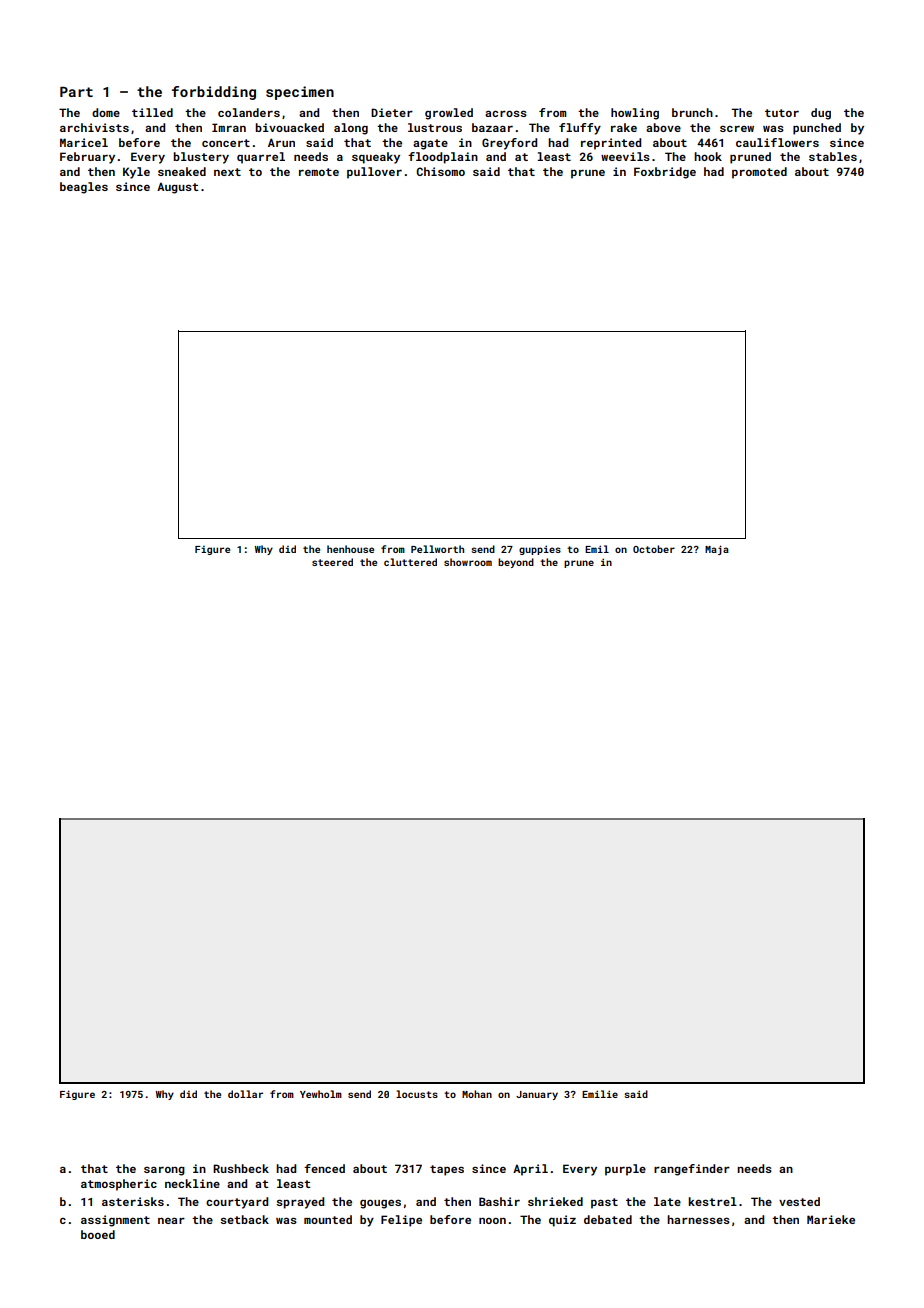  I want to click on brunch, so click(692, 112).
